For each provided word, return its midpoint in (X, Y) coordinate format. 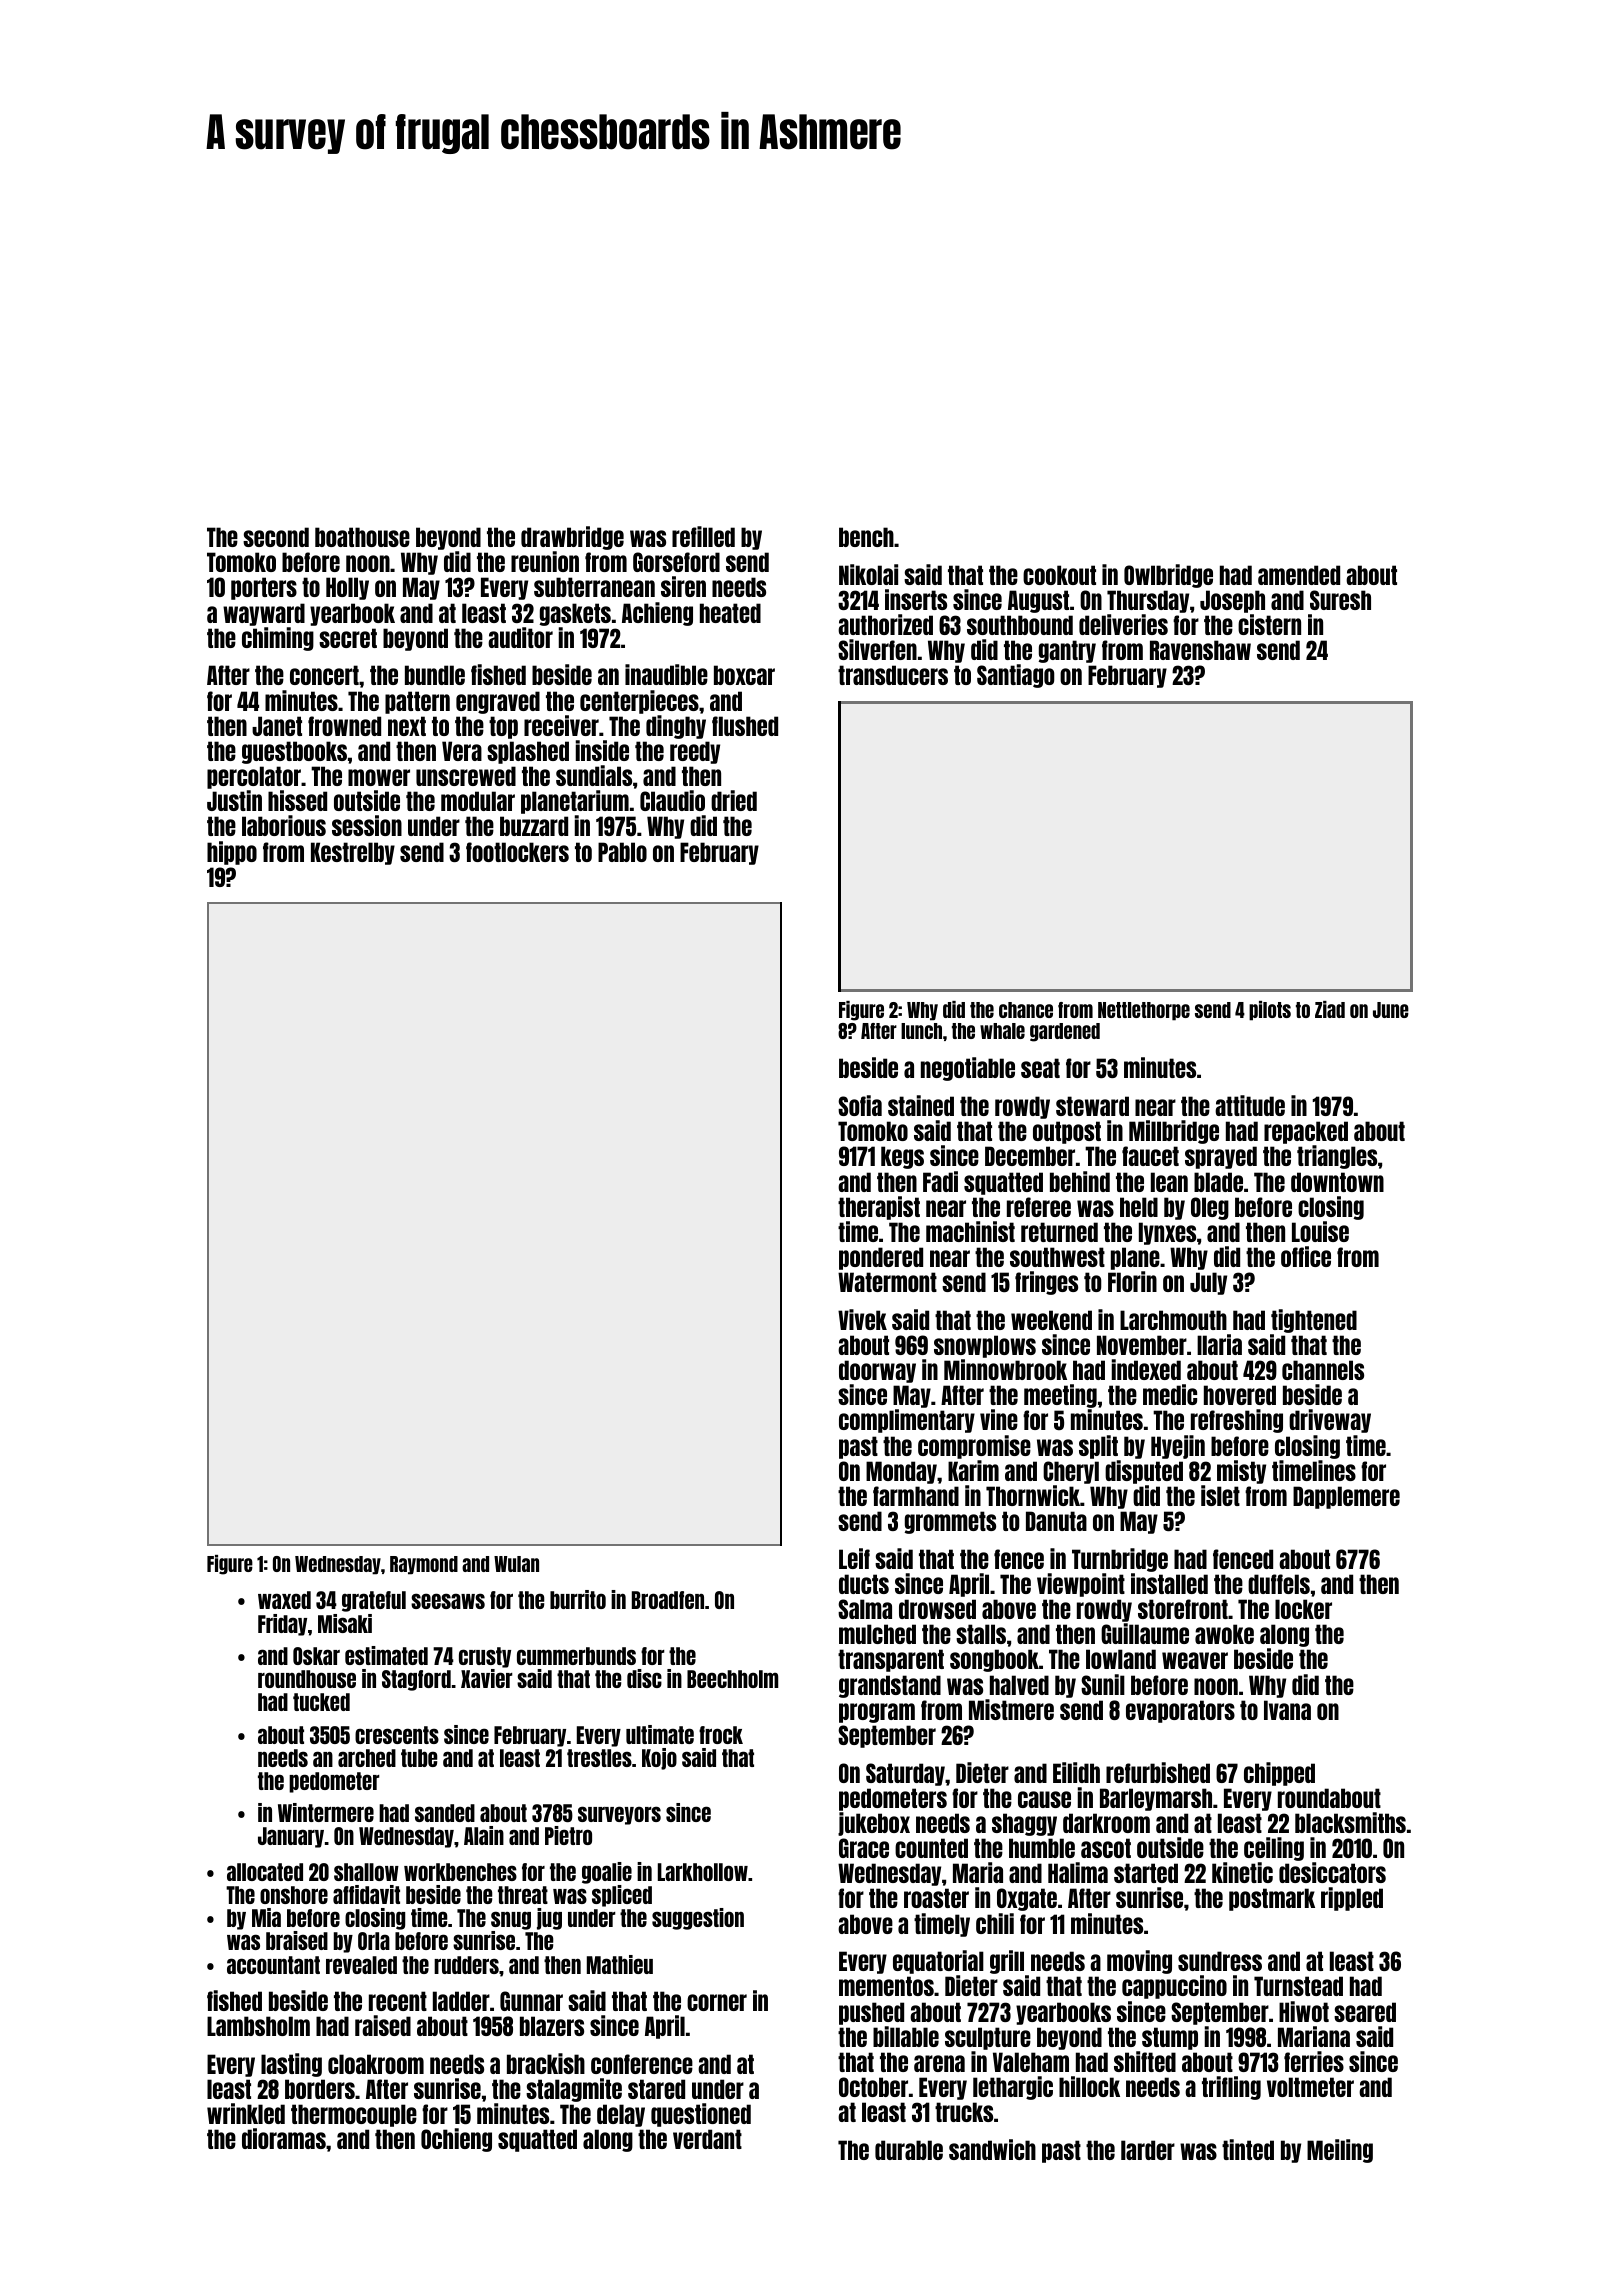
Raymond (424, 1565)
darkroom (1106, 1823)
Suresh (1340, 600)
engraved (498, 702)
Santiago (1016, 676)
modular (478, 801)
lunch (921, 1031)
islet (1220, 1495)
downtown (1337, 1182)
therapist (879, 1208)
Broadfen (668, 1600)
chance (1026, 1010)
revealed (361, 1965)
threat (523, 1895)
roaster (936, 1898)
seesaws (448, 1601)
